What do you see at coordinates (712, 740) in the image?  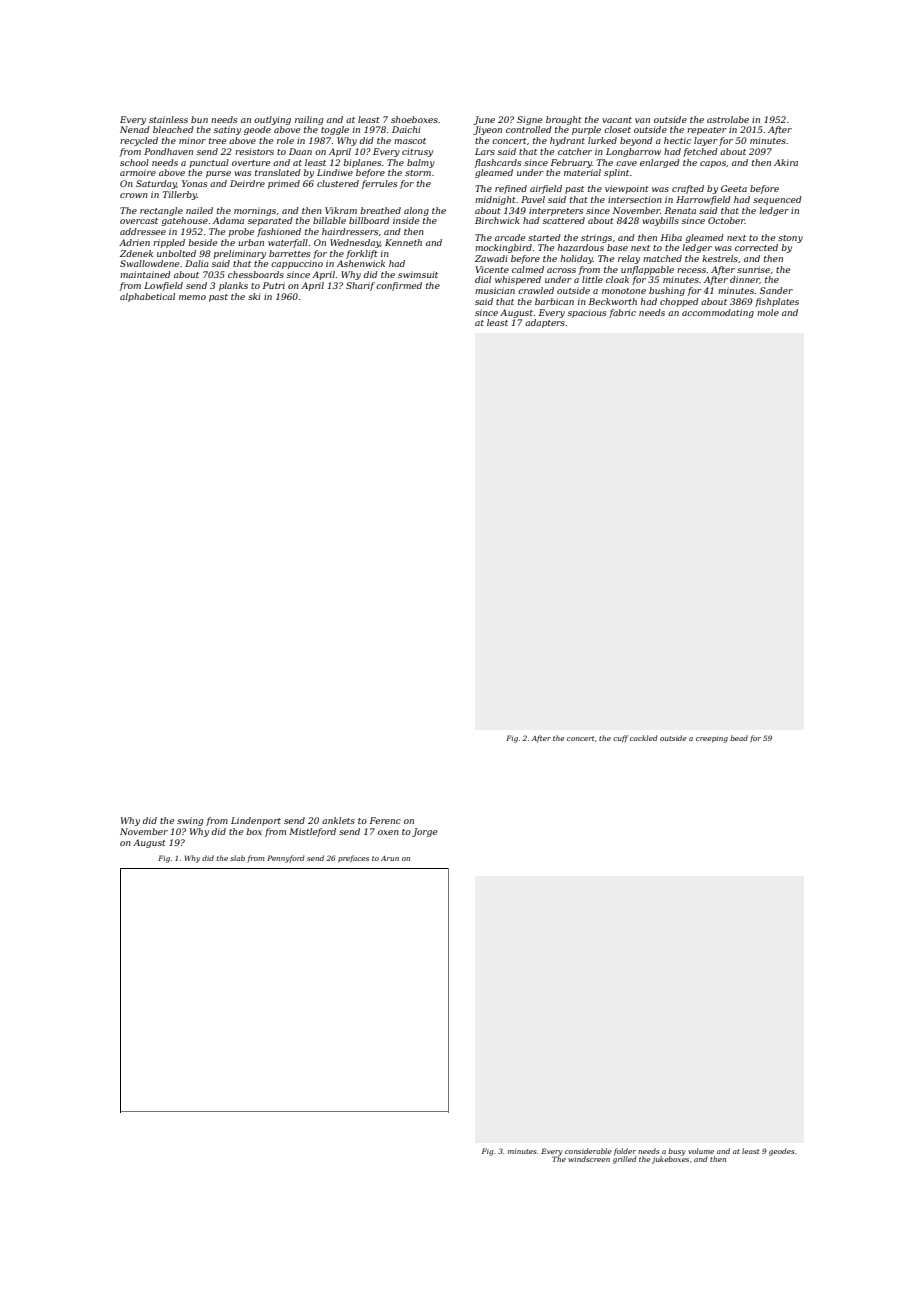 I see `creeping` at bounding box center [712, 740].
